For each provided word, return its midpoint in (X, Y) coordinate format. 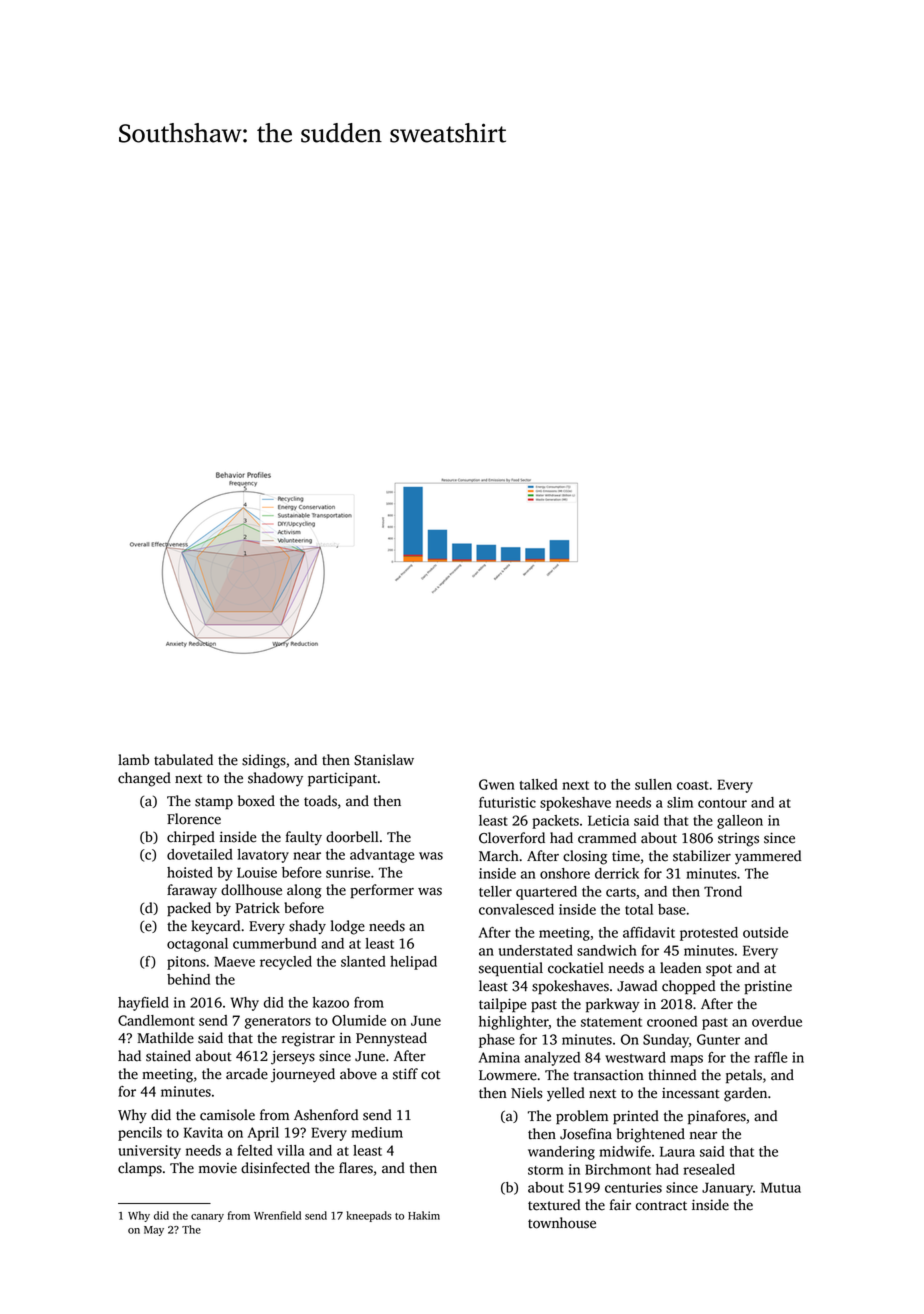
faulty (304, 838)
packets (555, 822)
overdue (777, 1021)
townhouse (562, 1223)
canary (207, 1218)
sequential (511, 969)
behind (188, 979)
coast (692, 785)
